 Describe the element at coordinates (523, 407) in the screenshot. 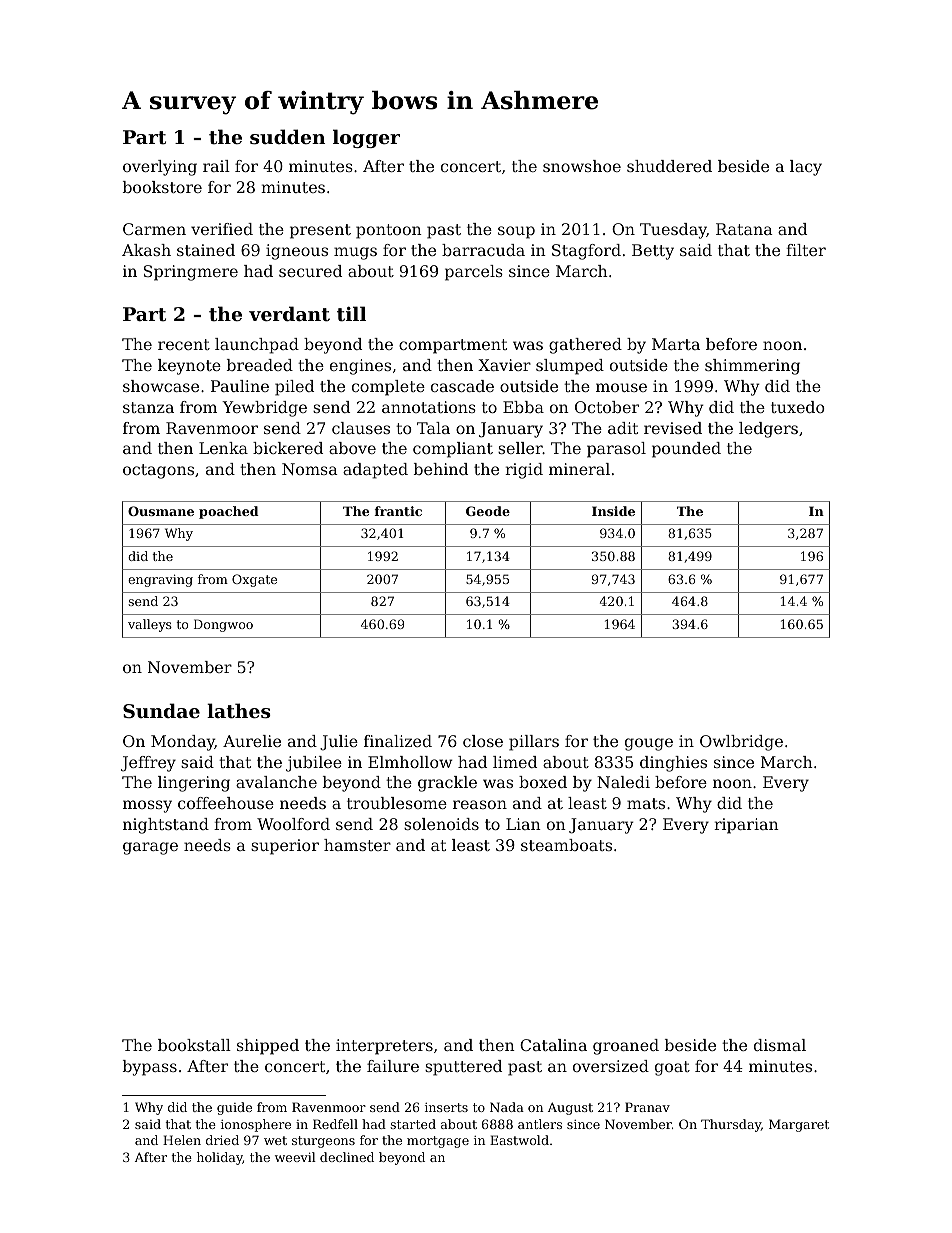

I see `Ebba` at that location.
